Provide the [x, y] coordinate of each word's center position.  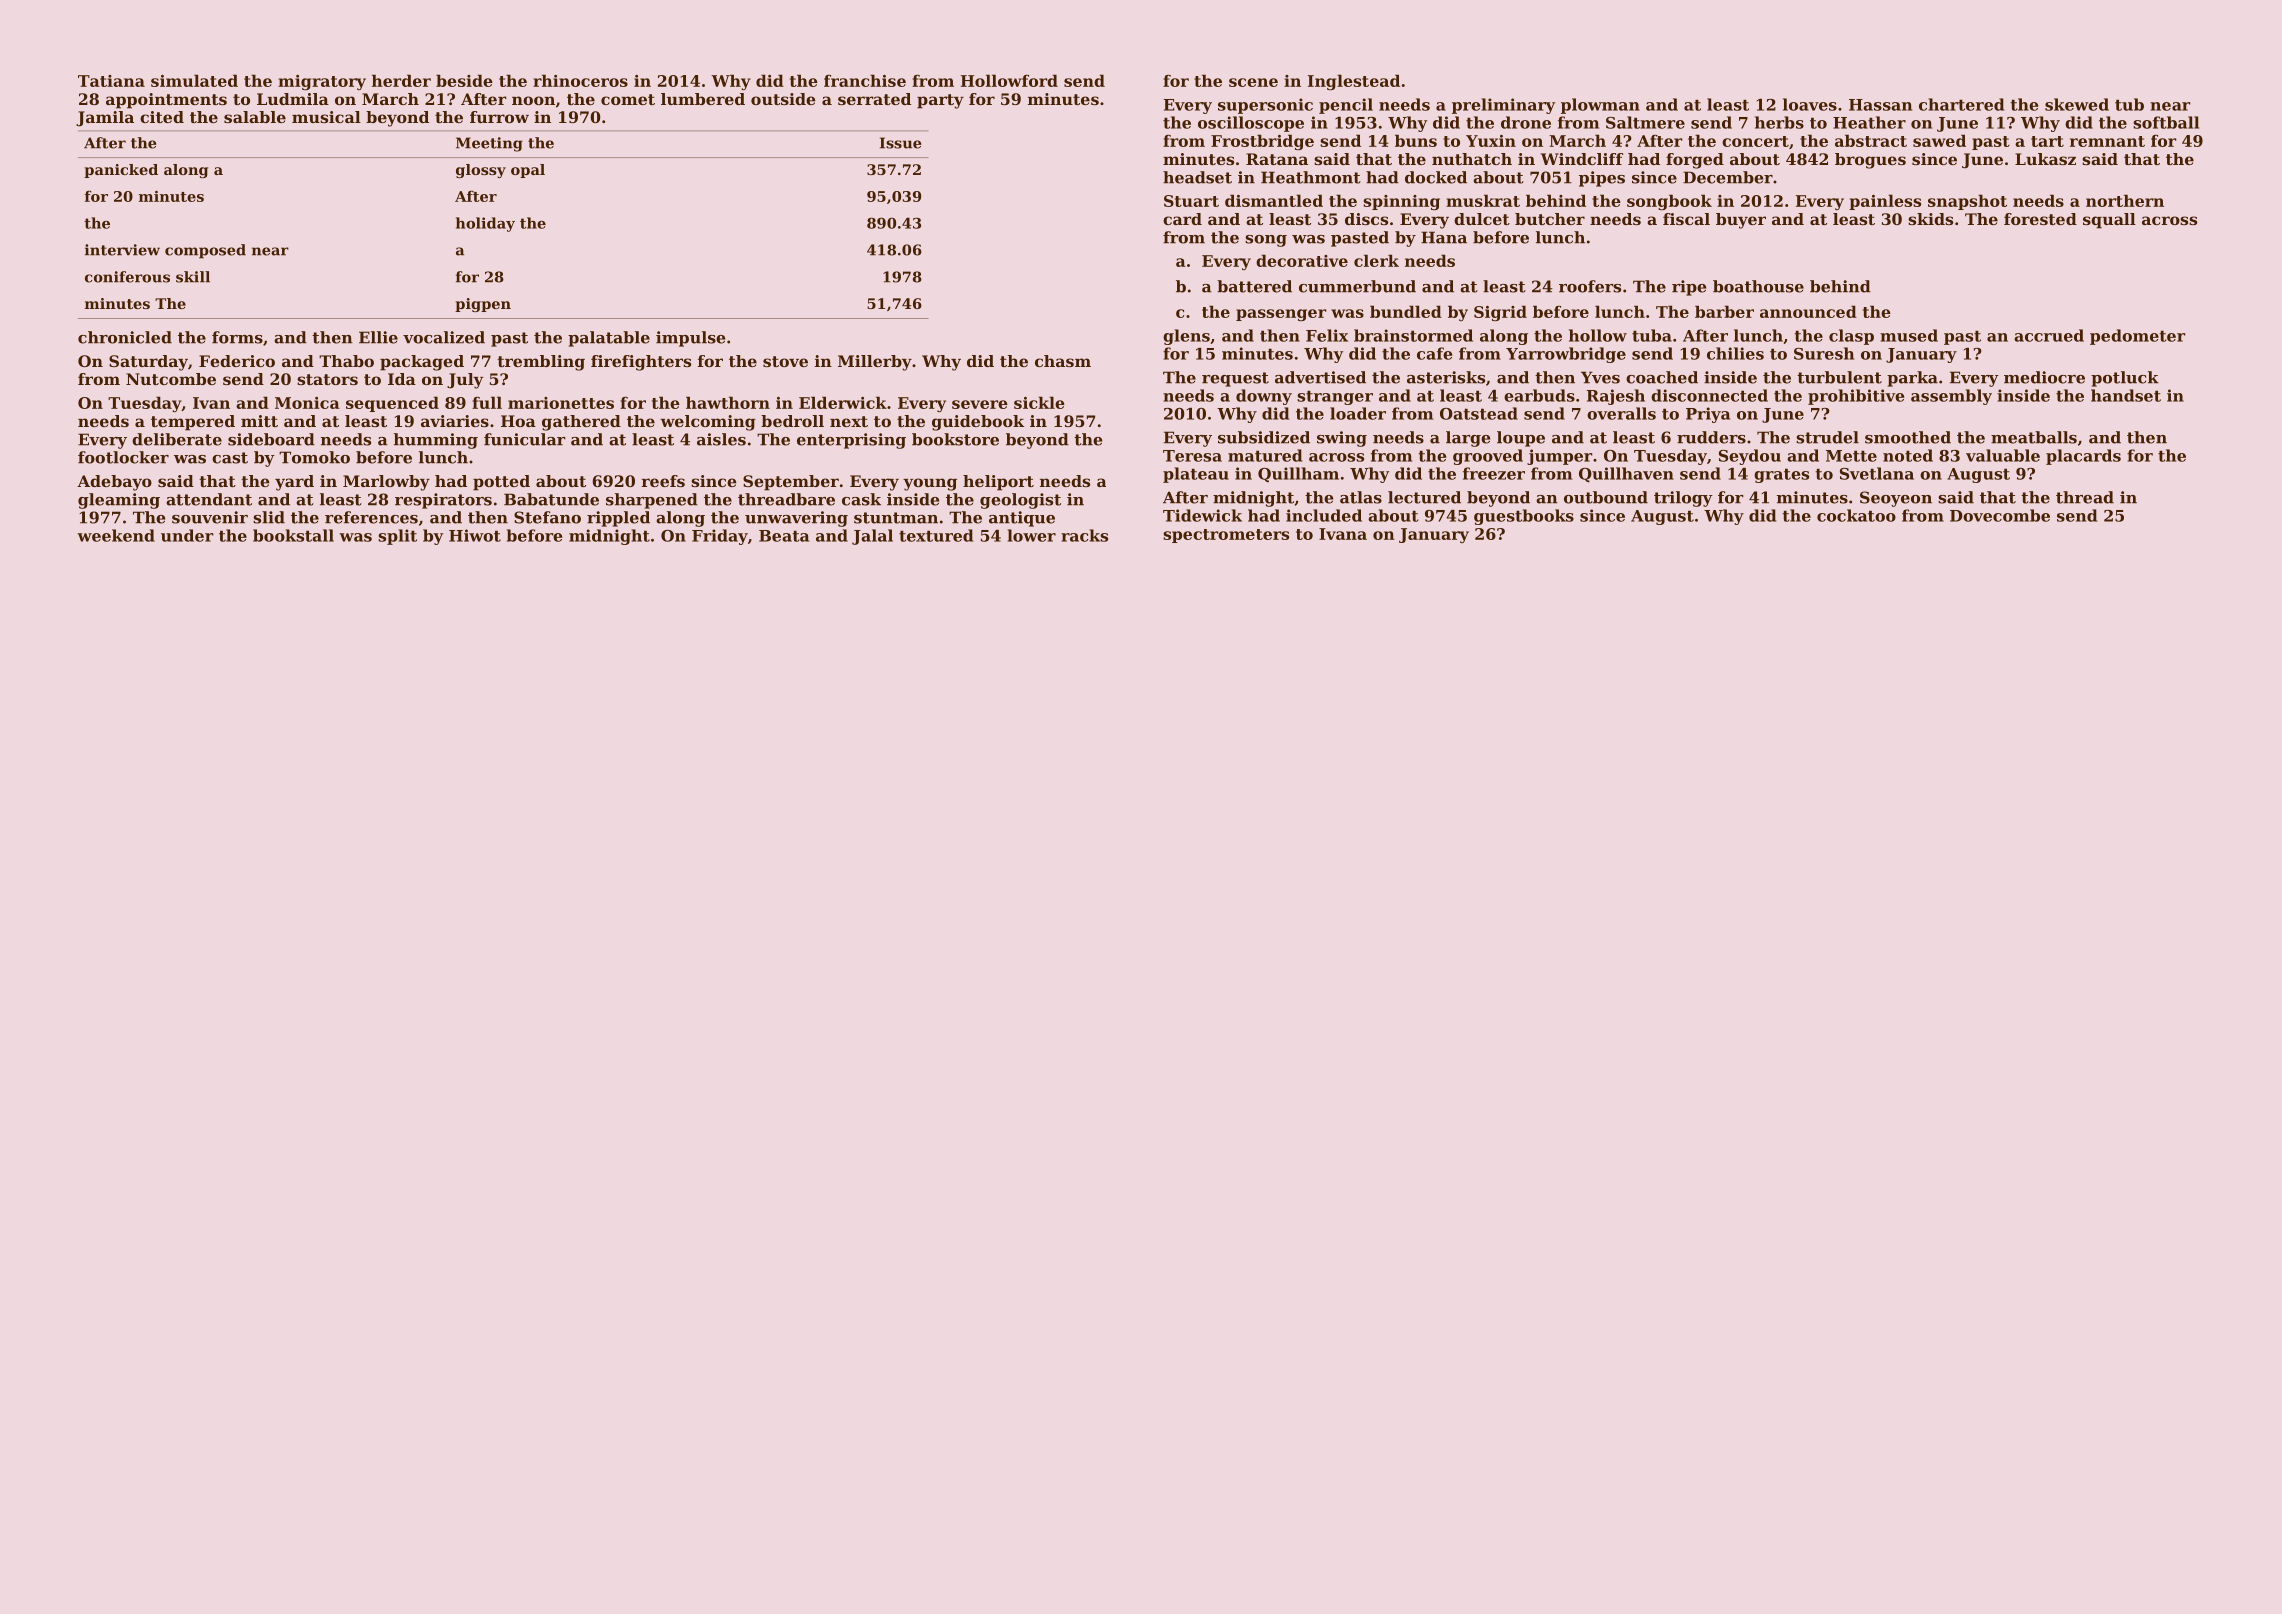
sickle [1039, 402]
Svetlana [1877, 473]
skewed [2077, 104]
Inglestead [1354, 82]
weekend [116, 535]
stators [327, 379]
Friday [720, 537]
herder [401, 80]
